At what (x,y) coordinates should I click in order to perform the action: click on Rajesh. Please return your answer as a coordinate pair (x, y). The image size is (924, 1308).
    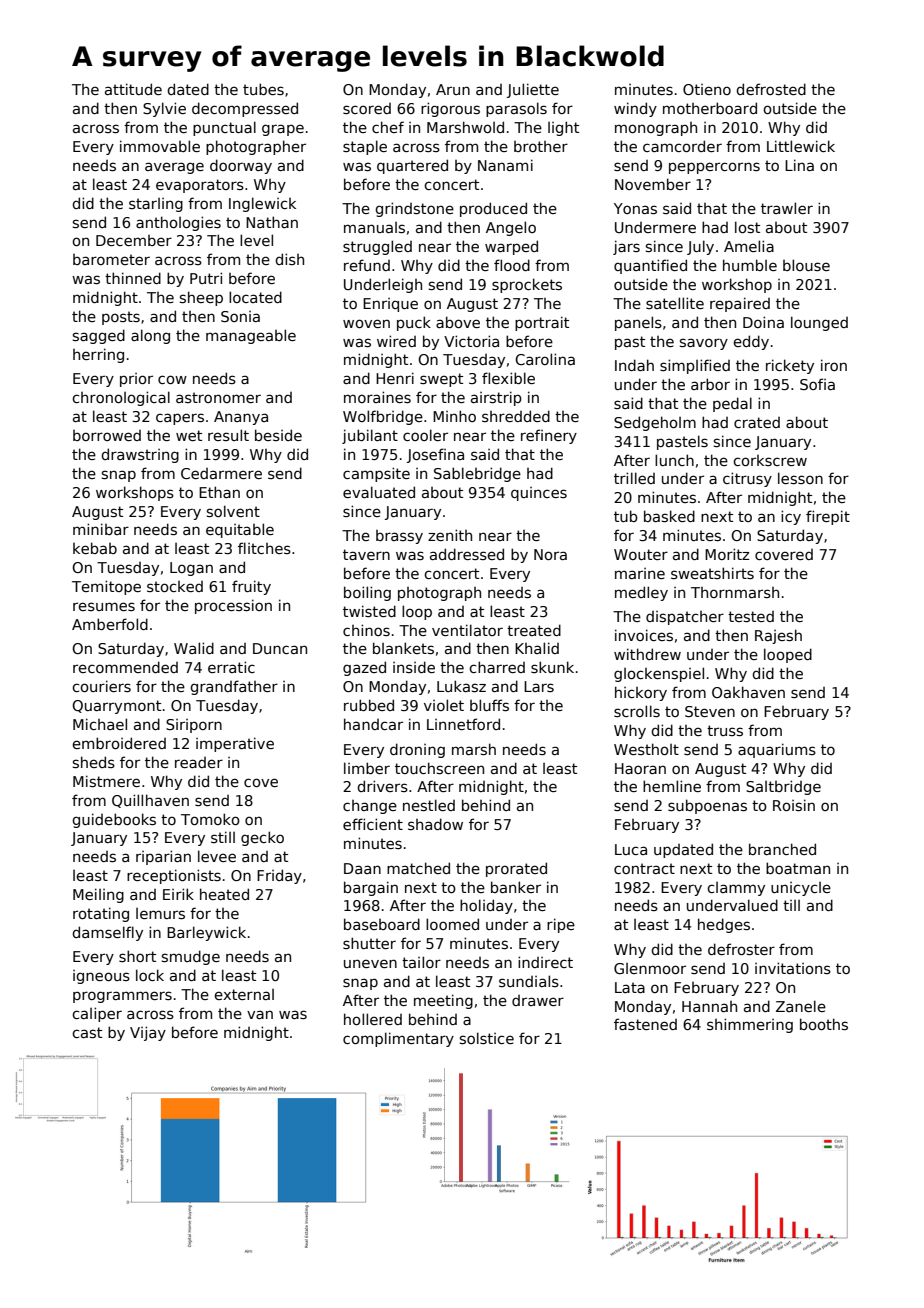
    Looking at the image, I should click on (778, 636).
